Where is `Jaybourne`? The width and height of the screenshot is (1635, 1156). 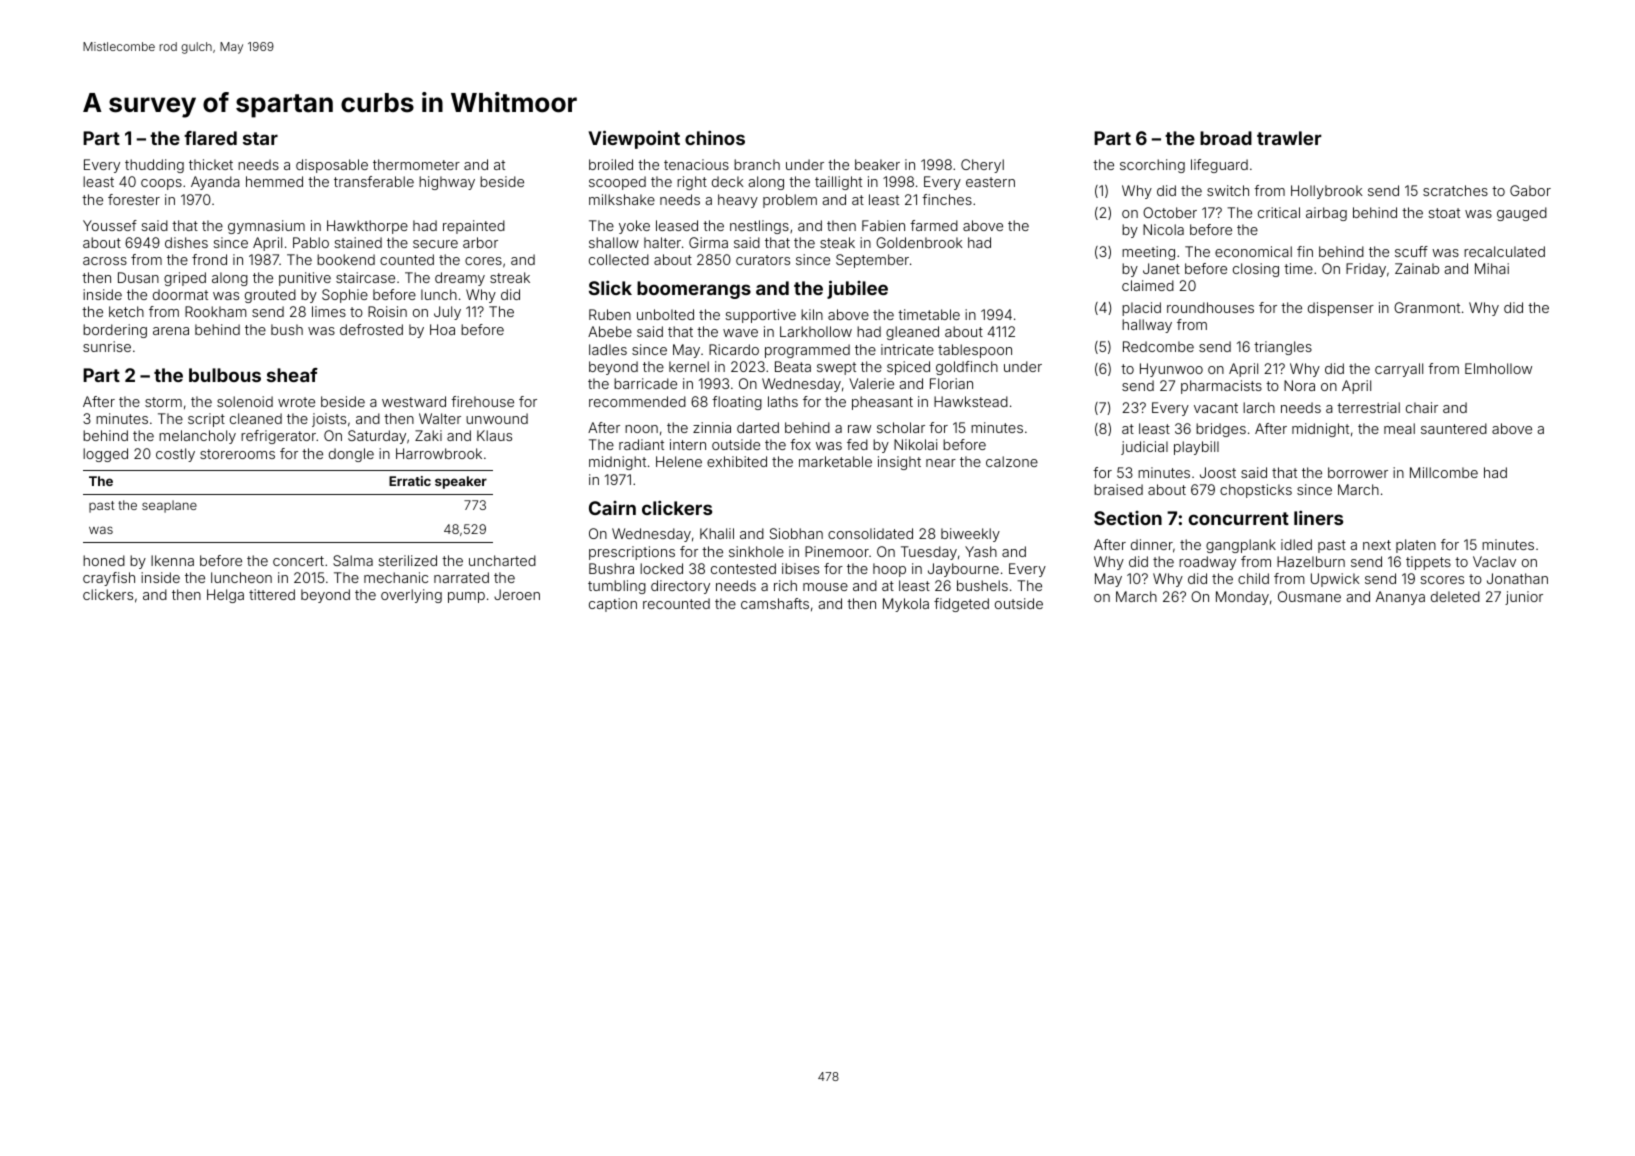
Jaybourne is located at coordinates (963, 570).
